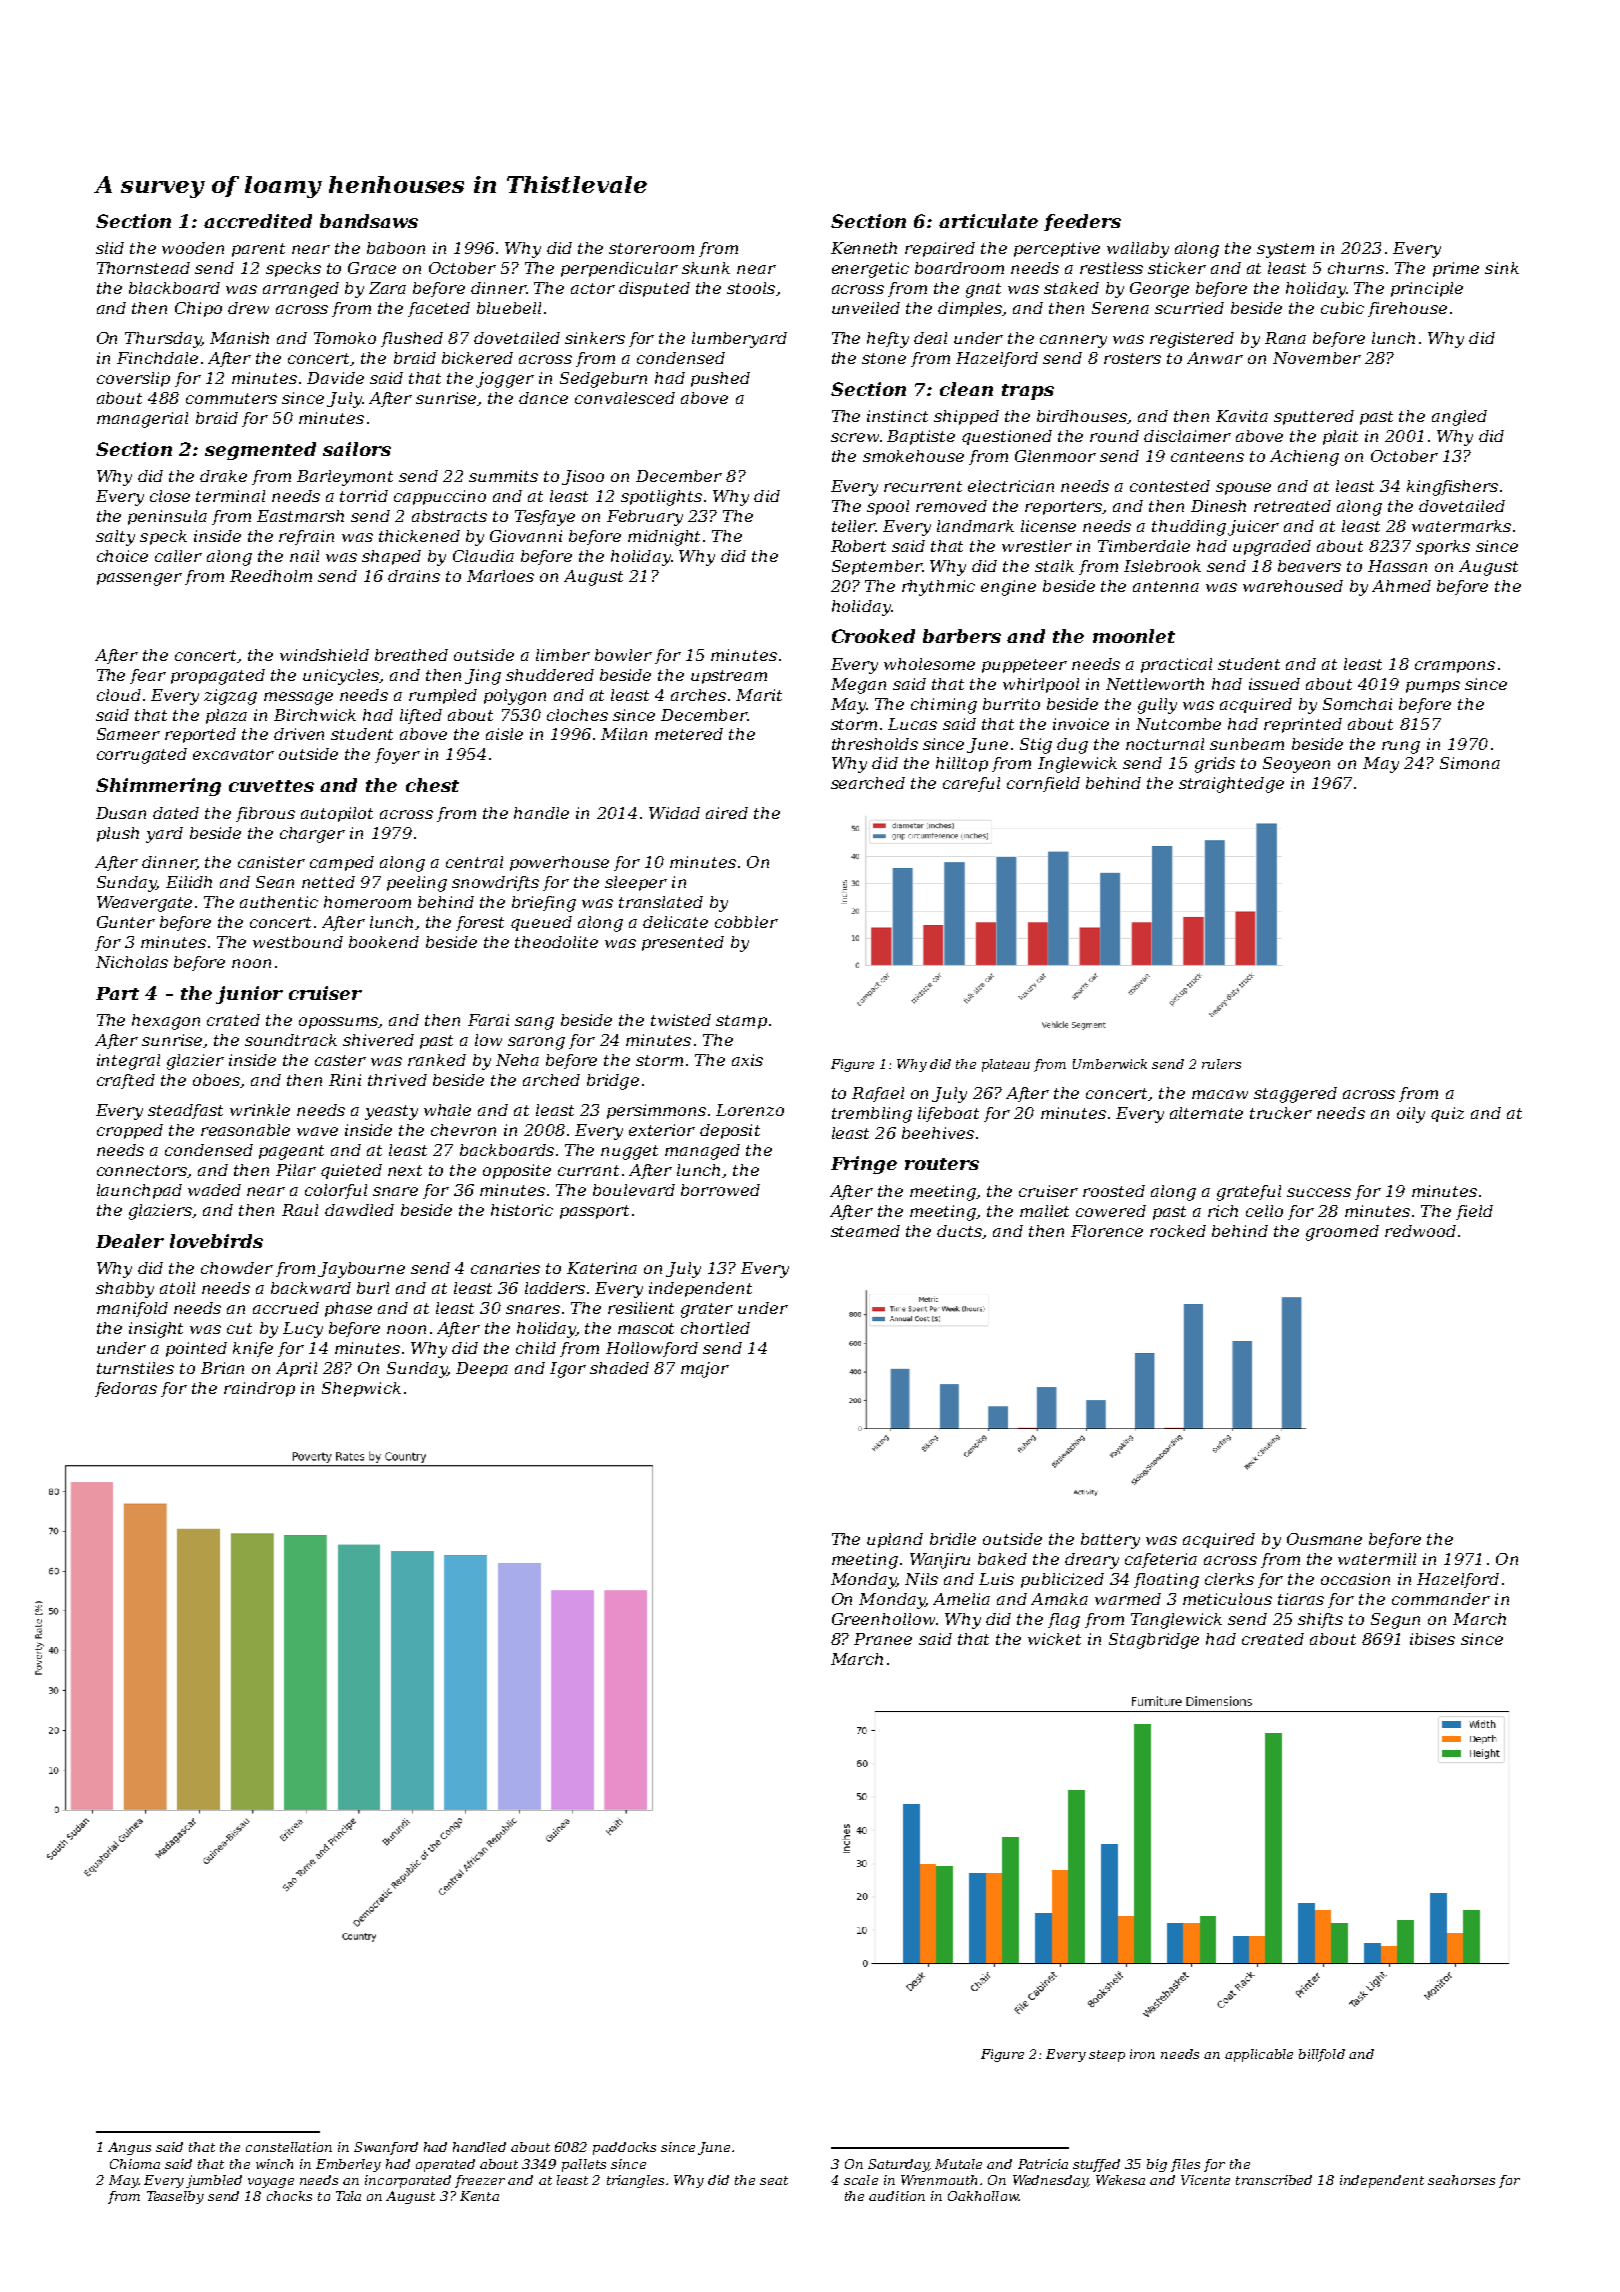 This page has width=1620, height=2292. Describe the element at coordinates (300, 1210) in the page. I see `Raul` at that location.
